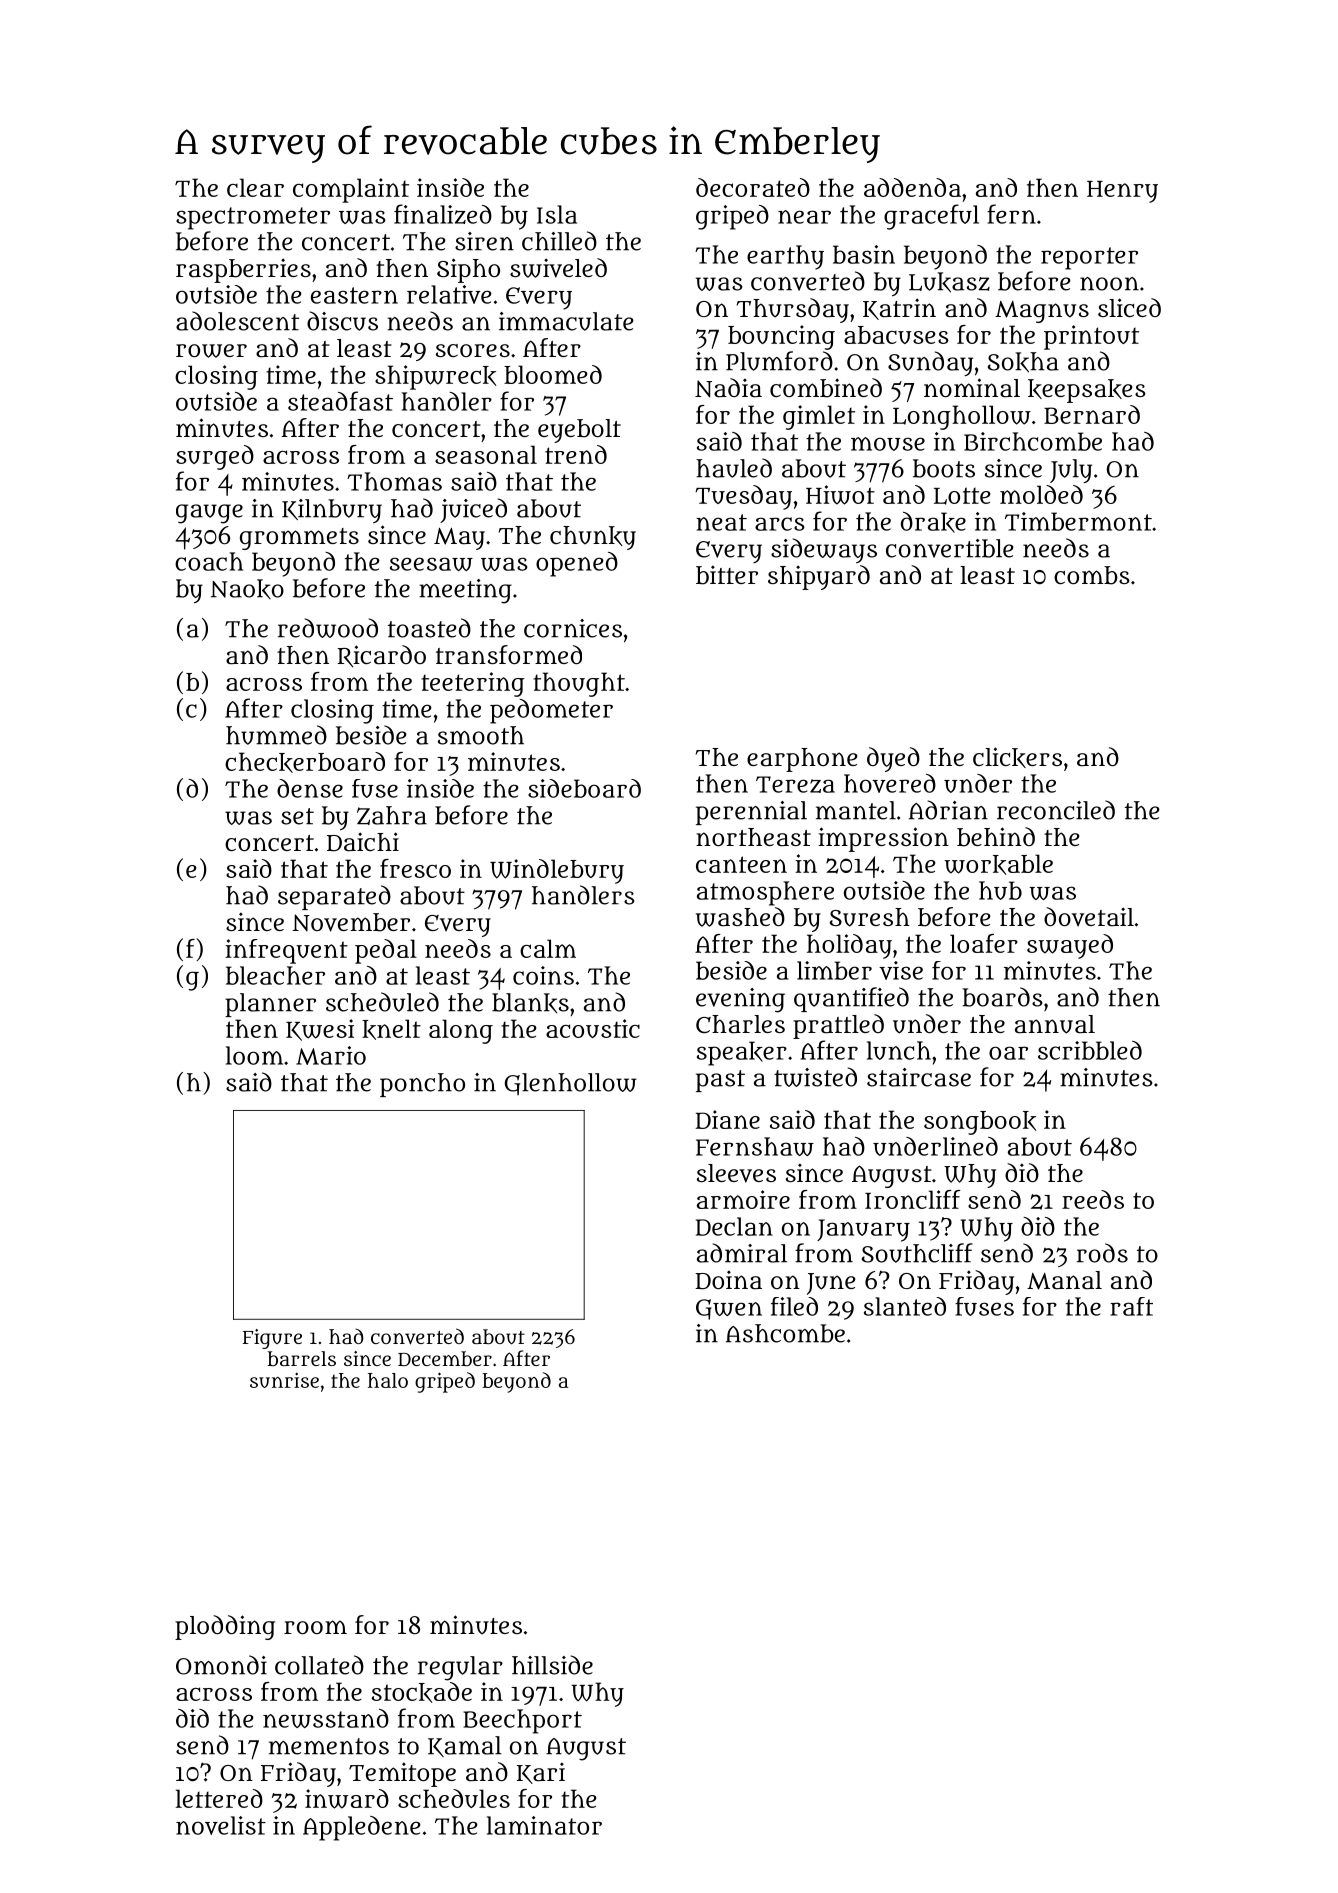 This screenshot has height=1893, width=1338. I want to click on Figure, so click(272, 1339).
